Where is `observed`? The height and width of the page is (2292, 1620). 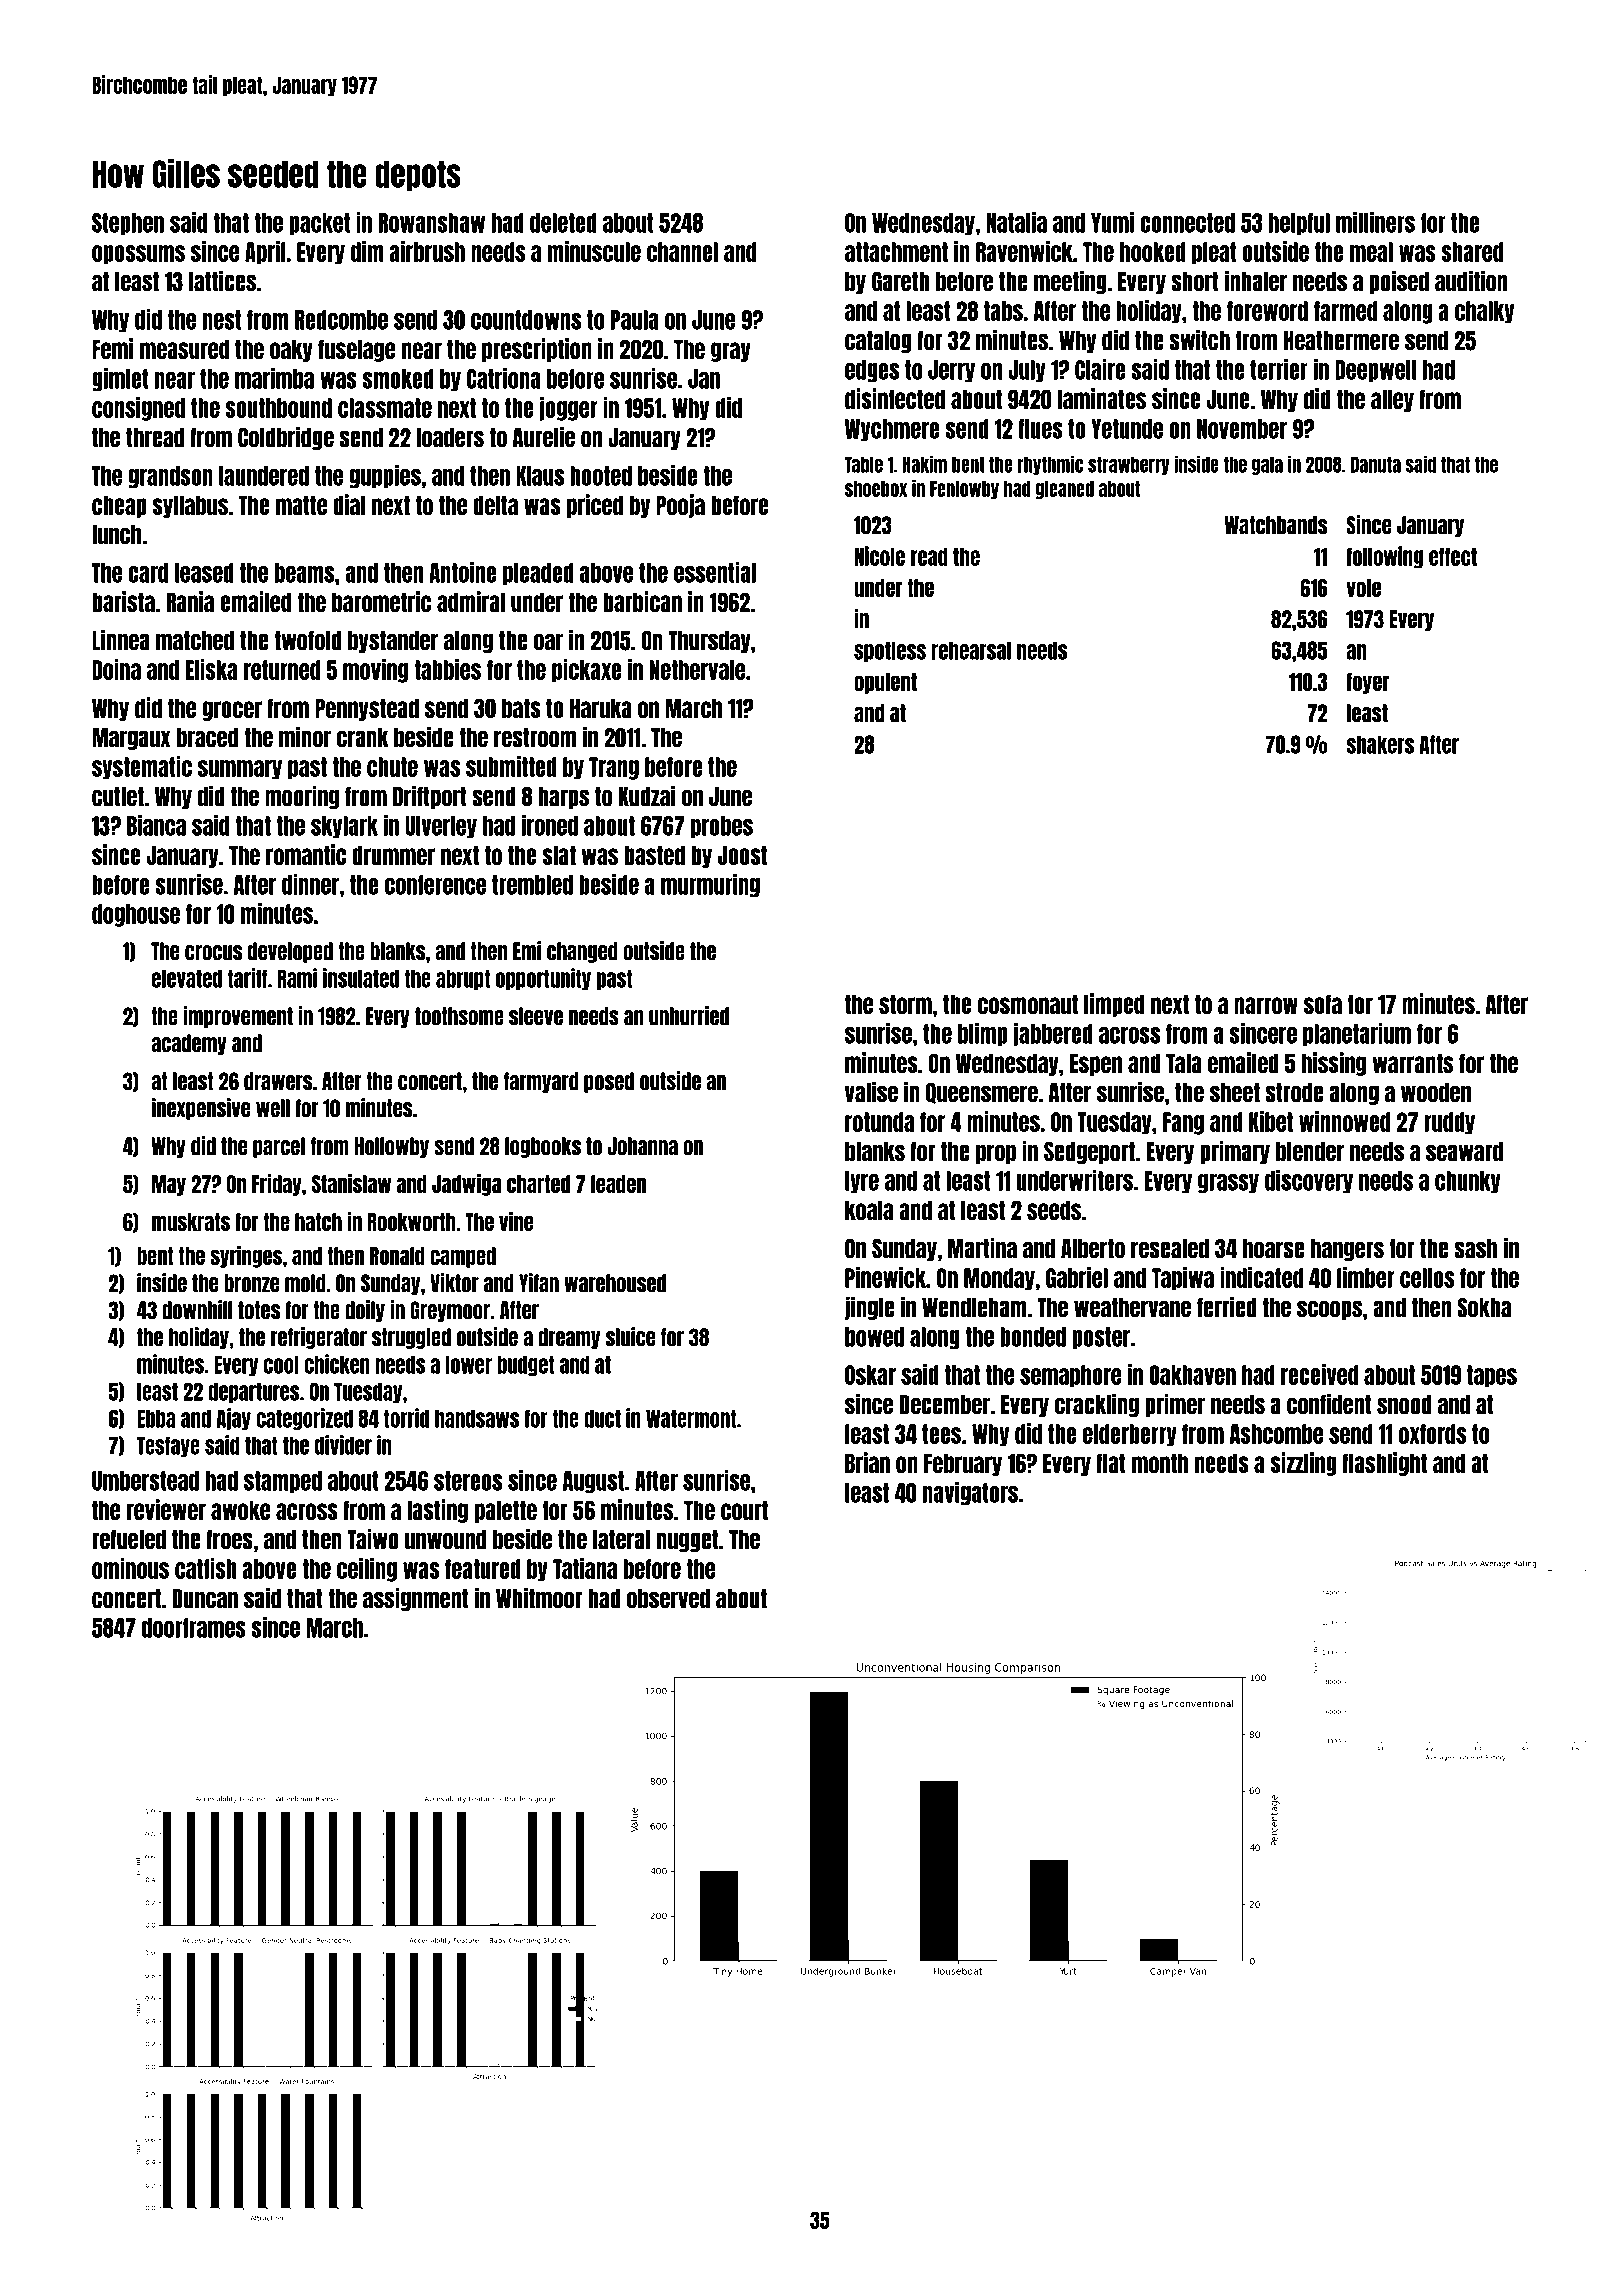
observed is located at coordinates (668, 1599).
